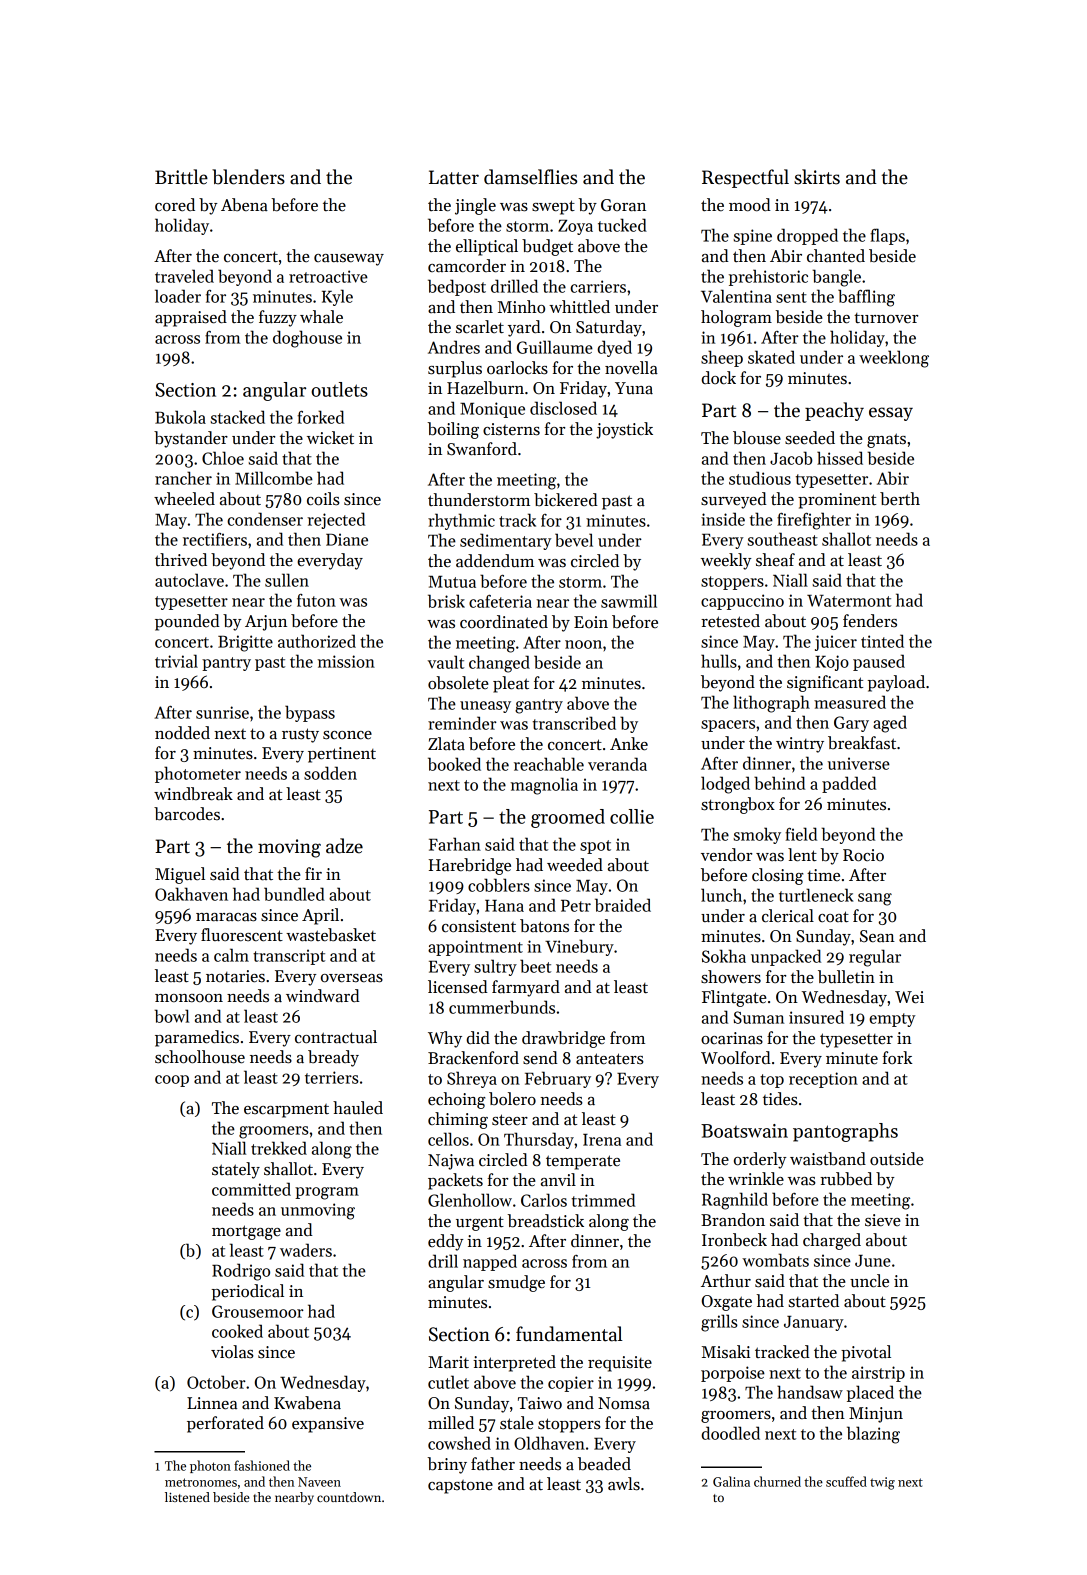 This image has height=1575, width=1087. Describe the element at coordinates (216, 1382) in the image. I see `October` at that location.
